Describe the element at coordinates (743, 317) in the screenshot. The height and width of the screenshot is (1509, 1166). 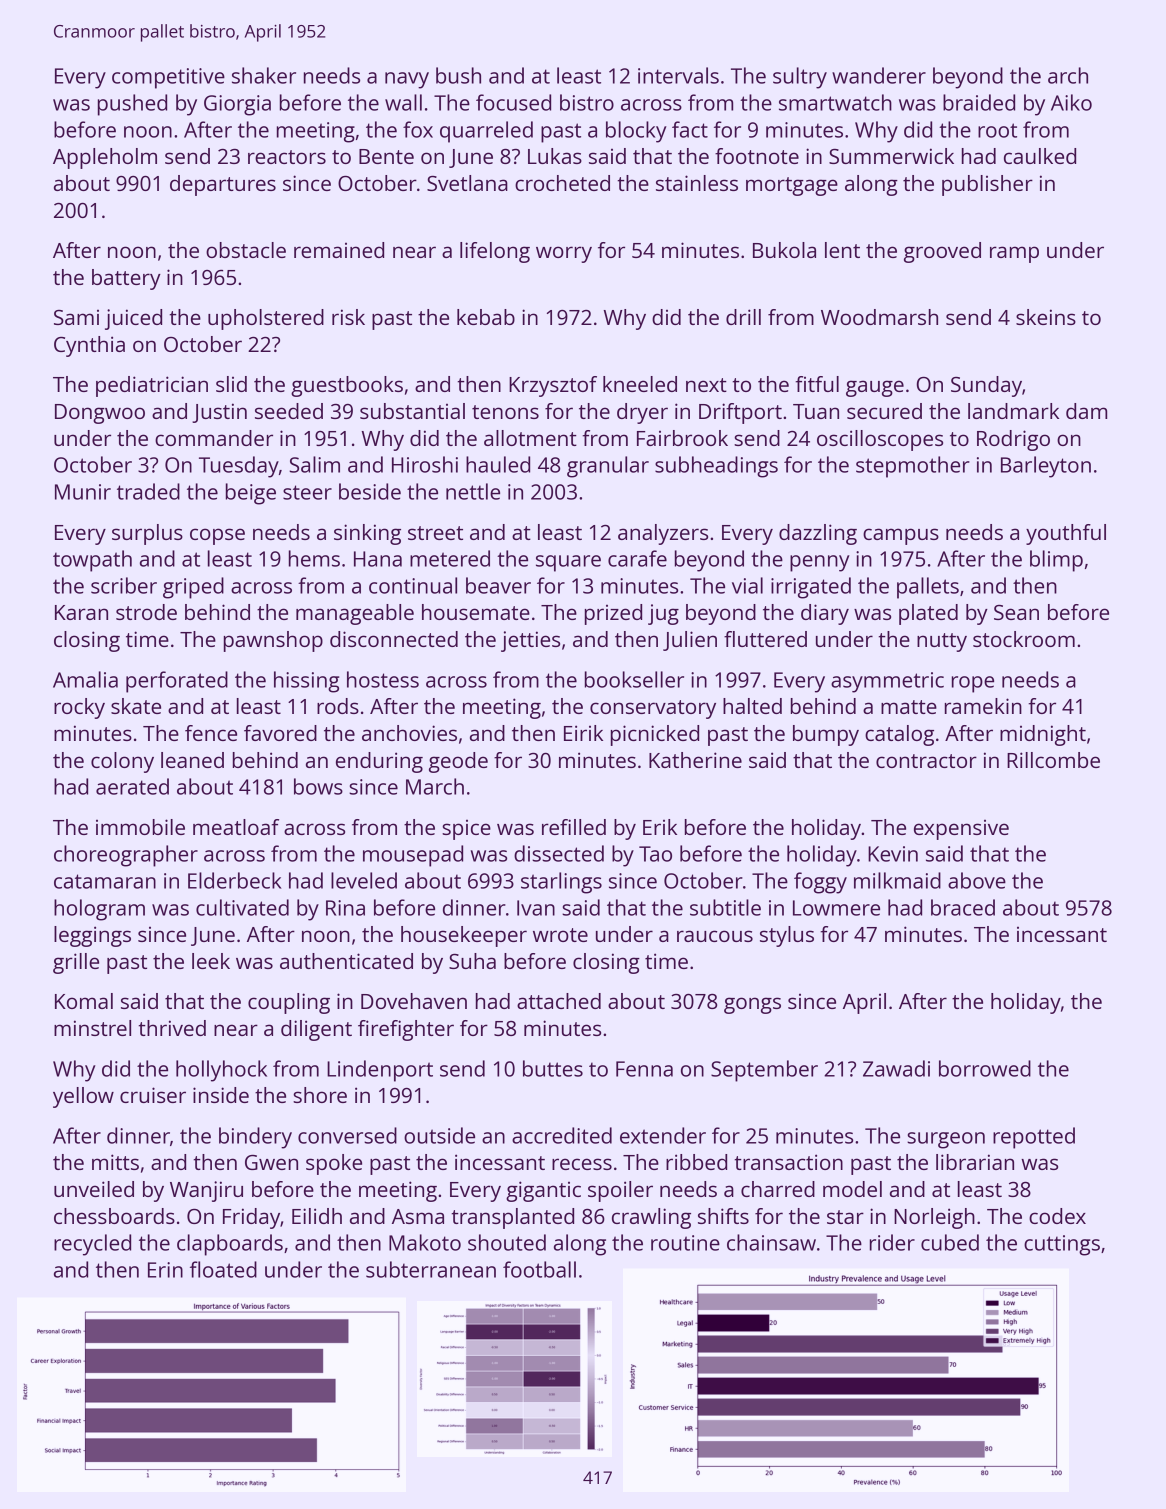
I see `drill` at that location.
